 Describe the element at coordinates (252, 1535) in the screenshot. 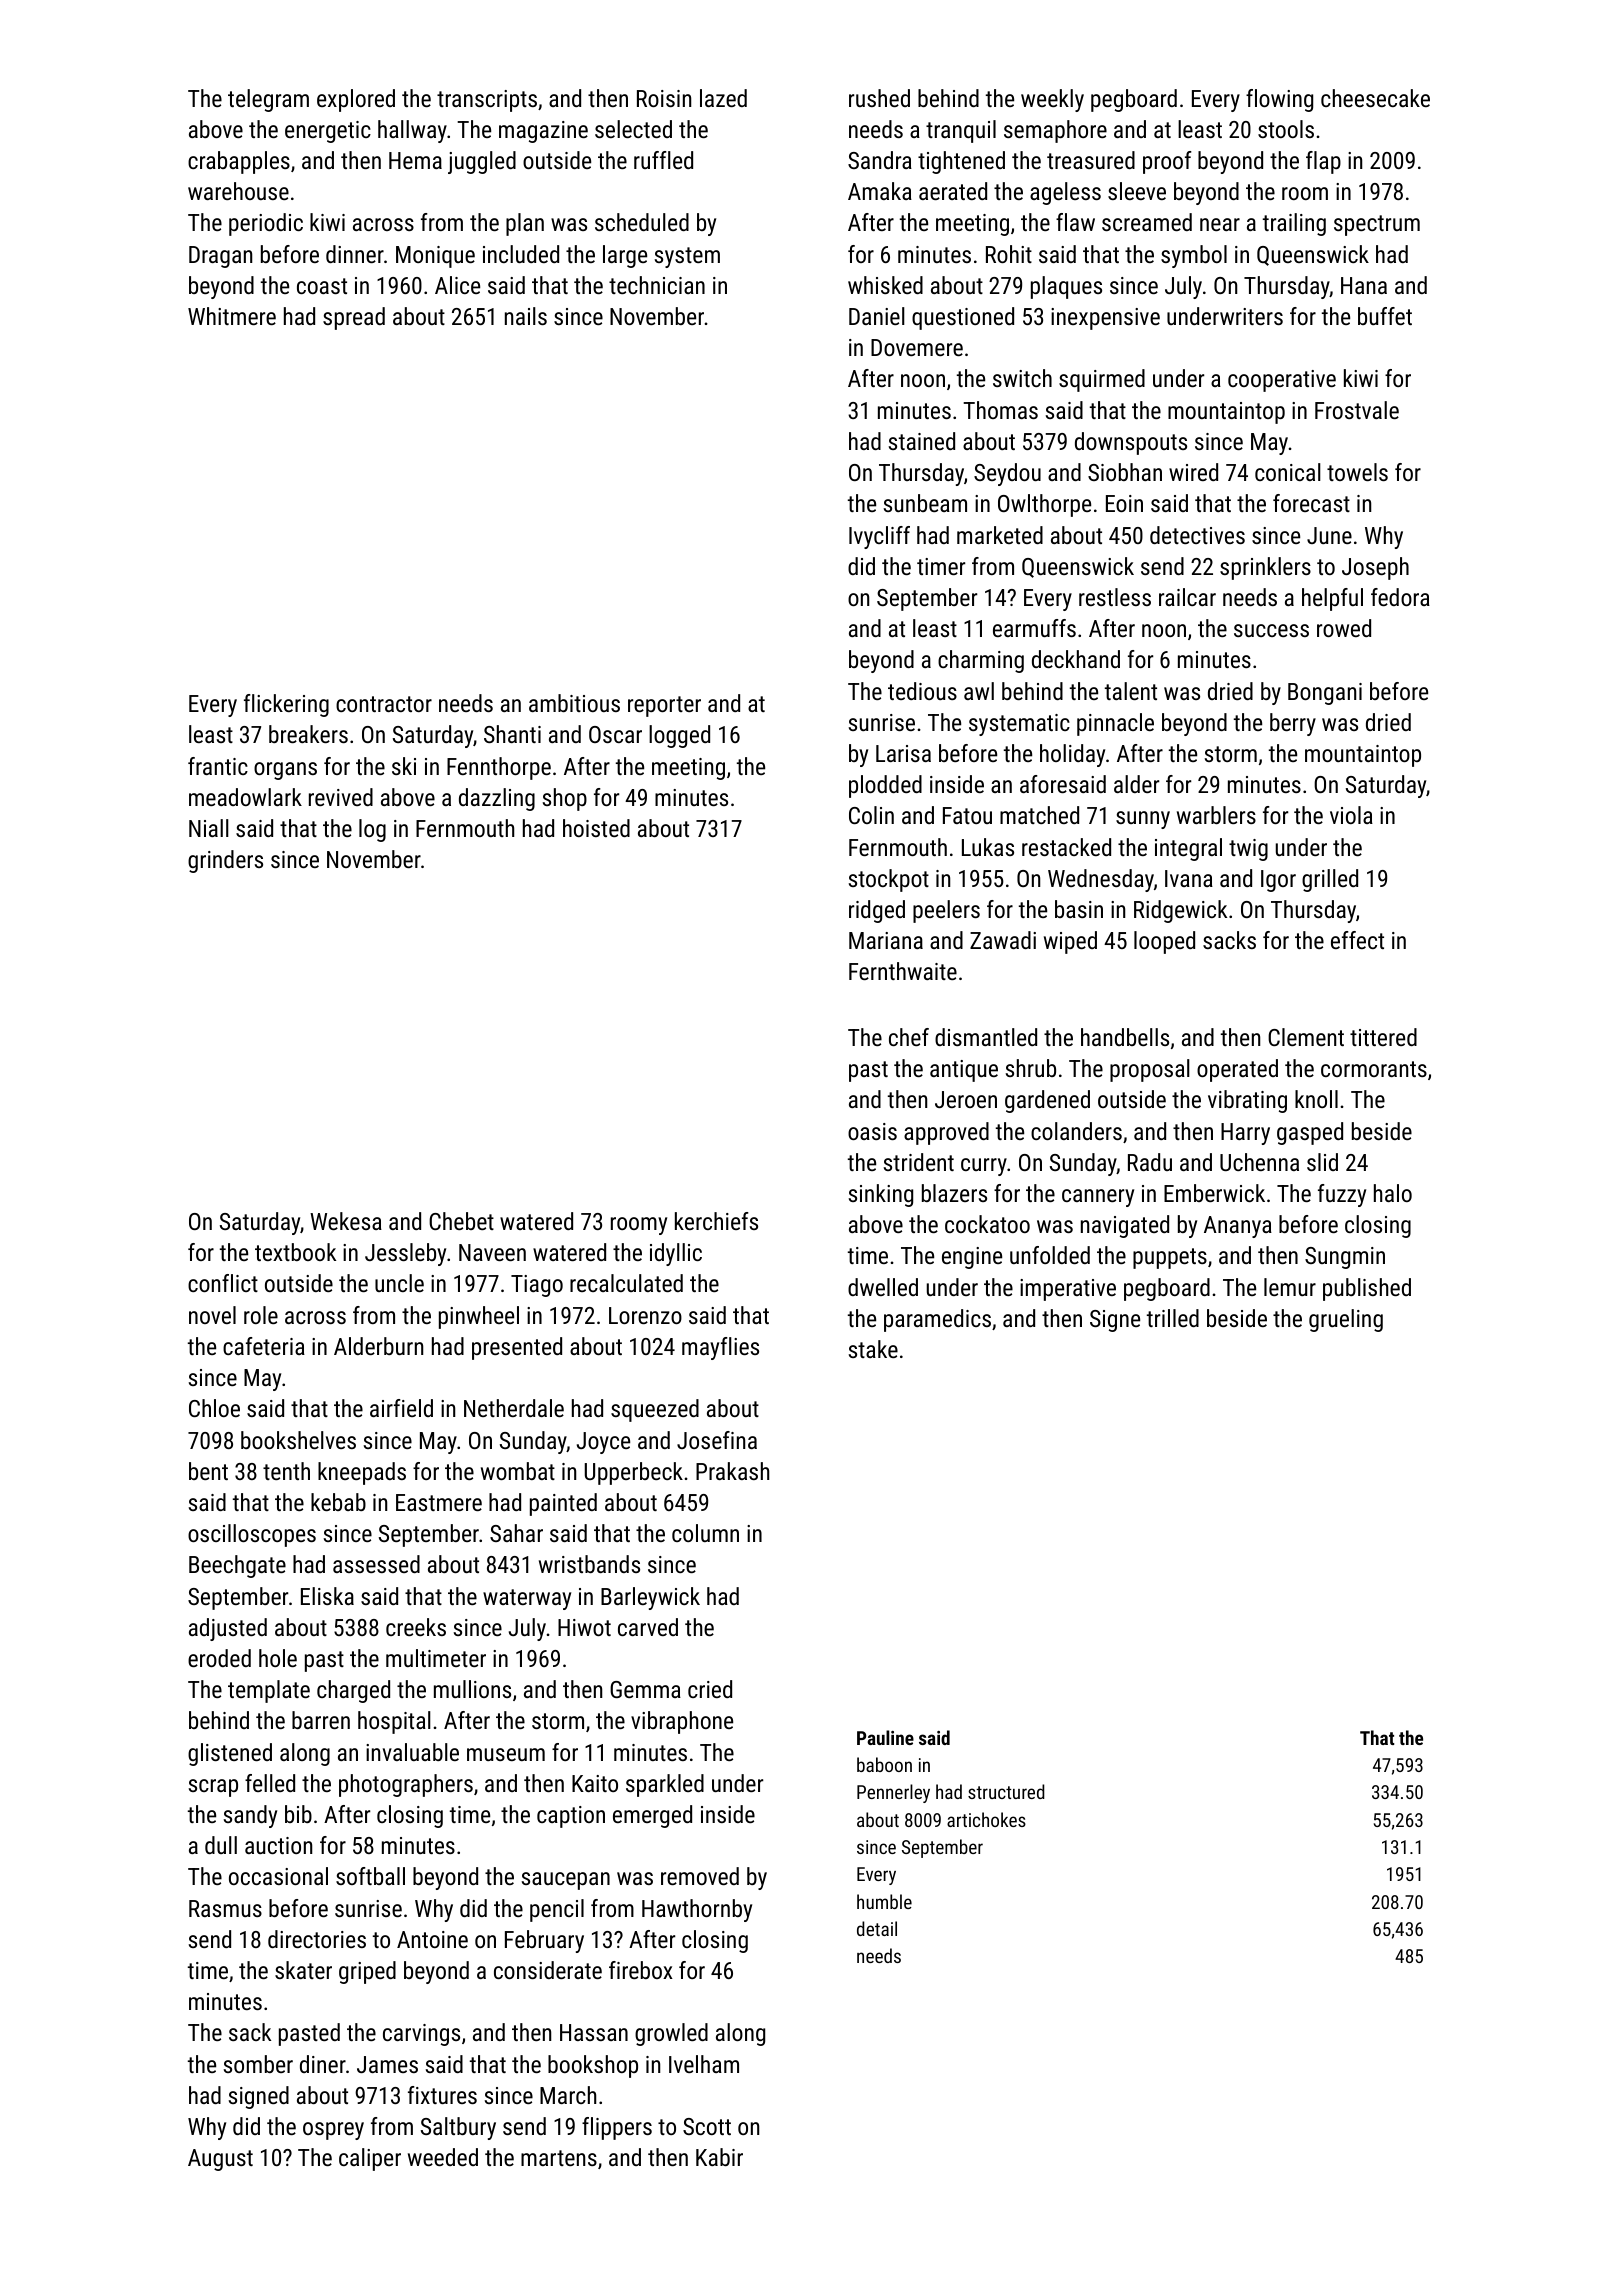

I see `oscilloscopes` at that location.
